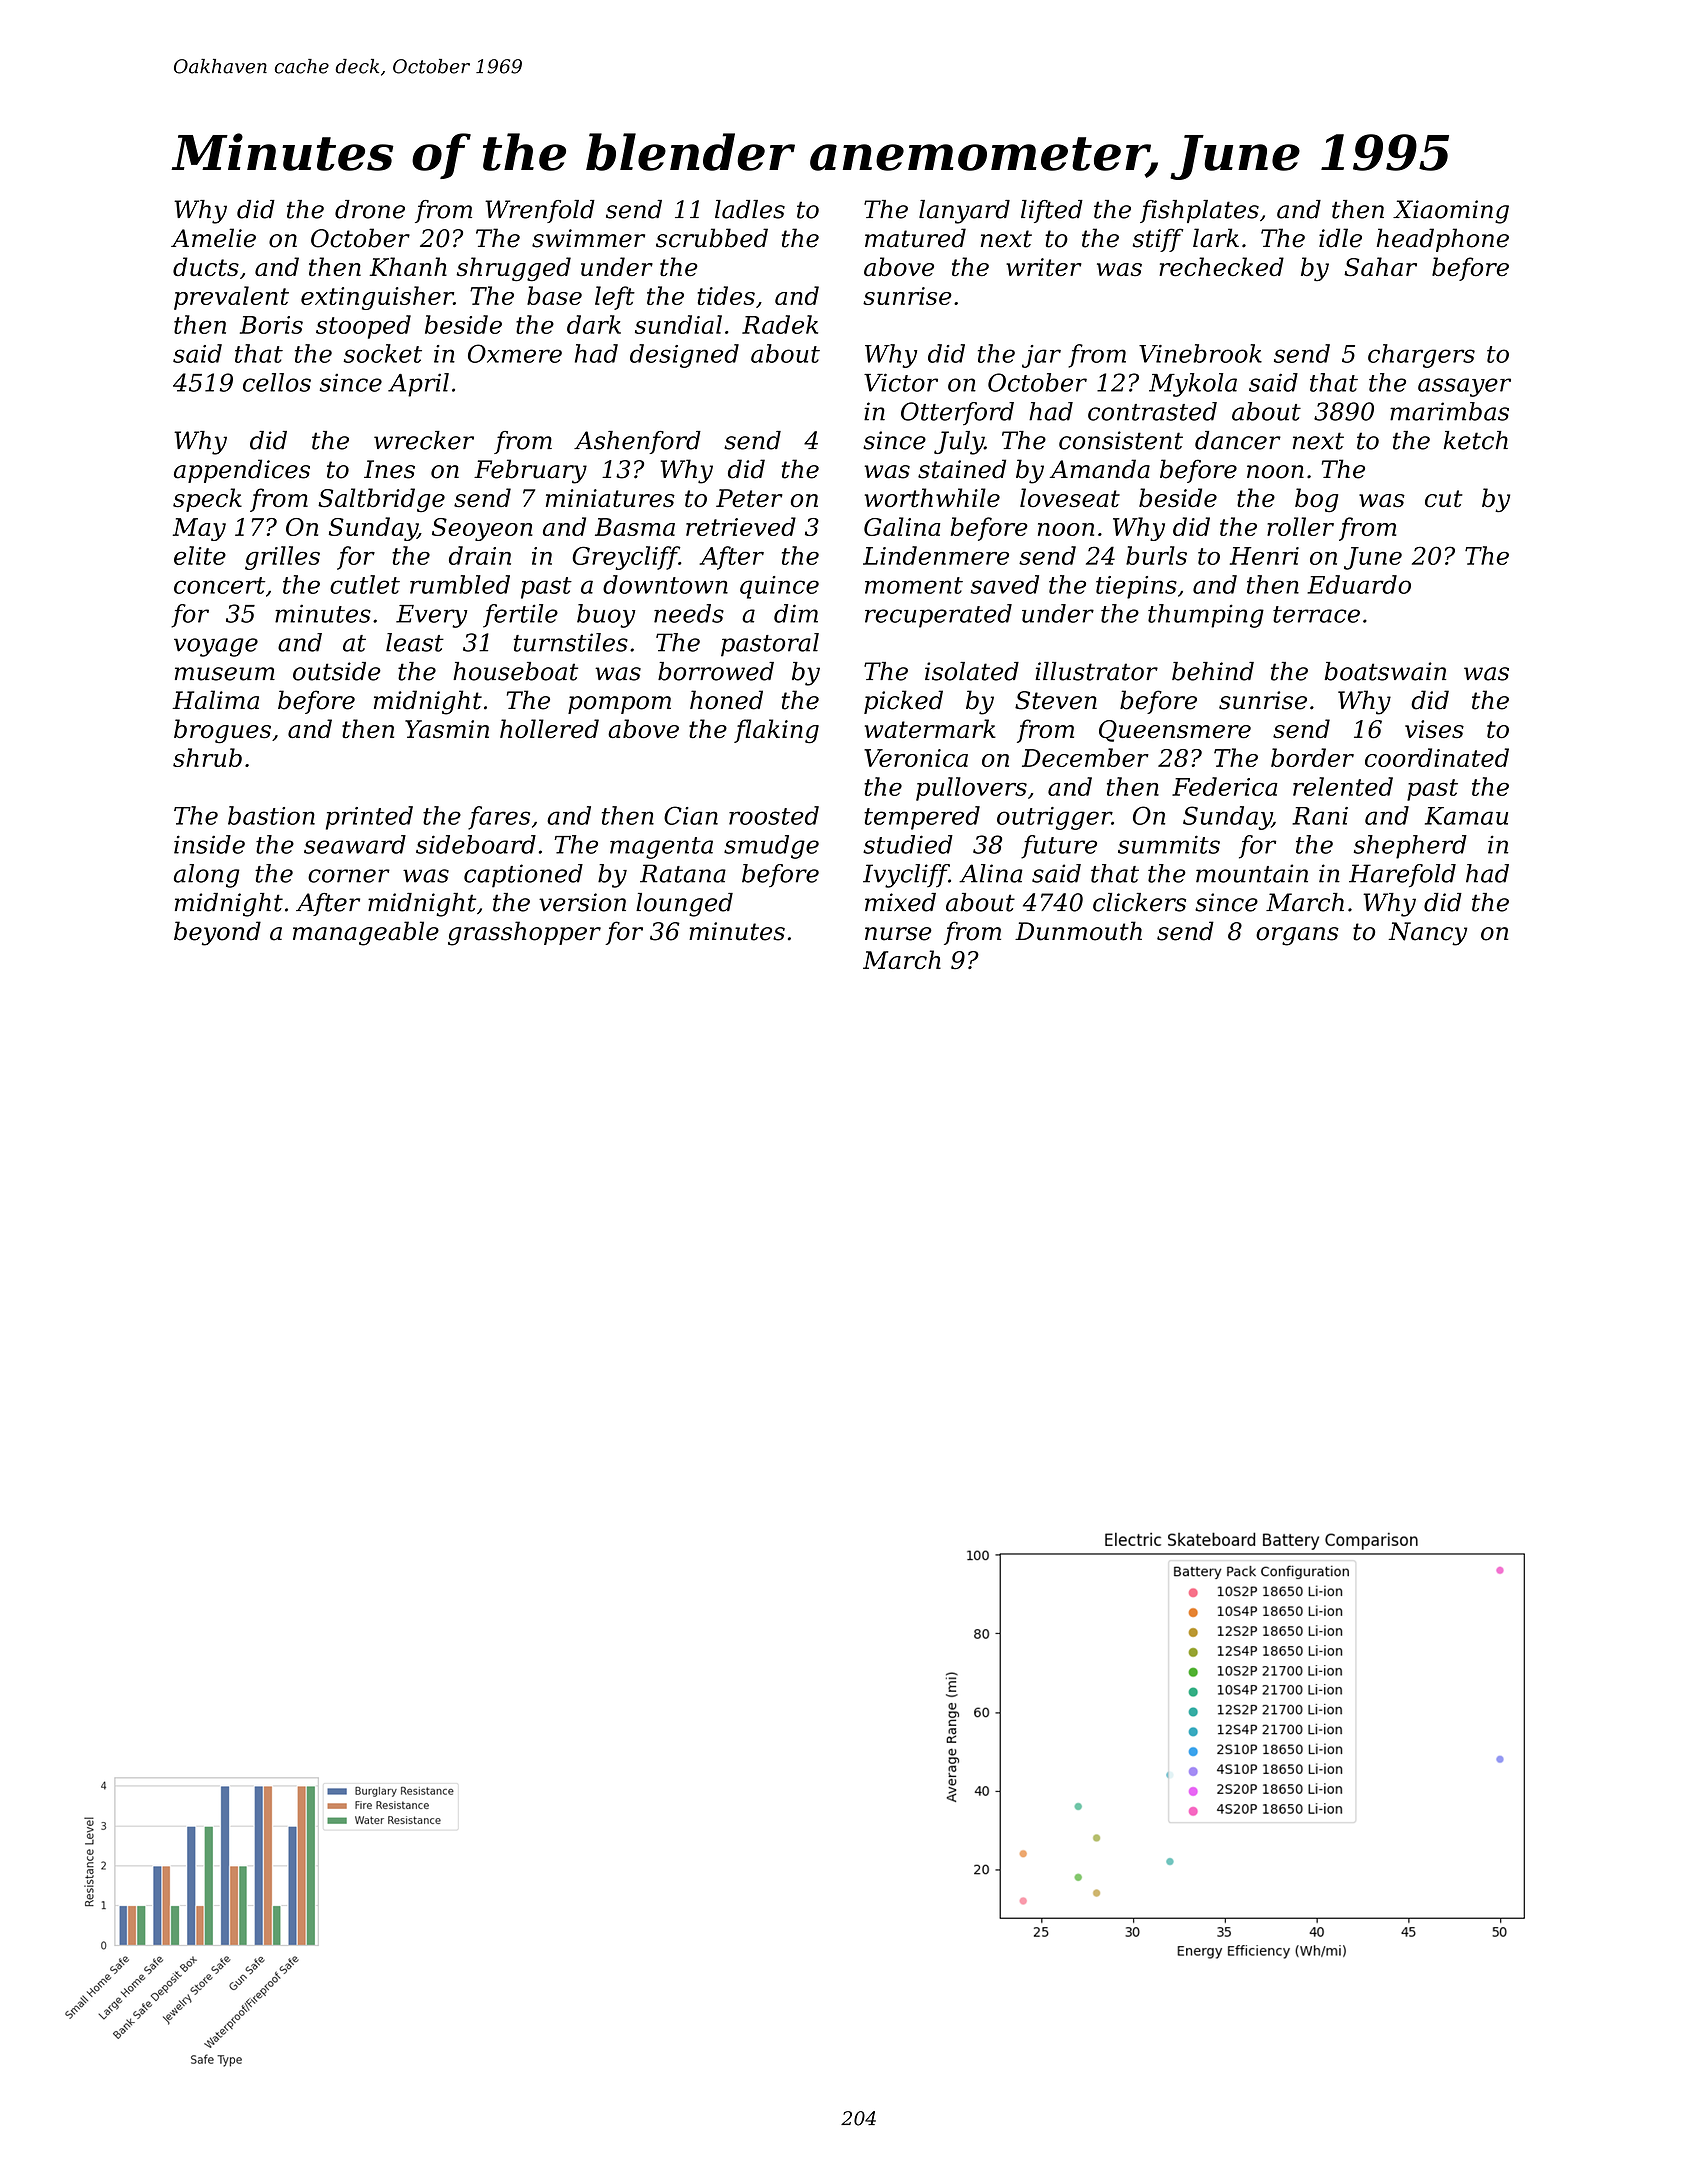  What do you see at coordinates (1199, 211) in the document?
I see `fishplates` at bounding box center [1199, 211].
